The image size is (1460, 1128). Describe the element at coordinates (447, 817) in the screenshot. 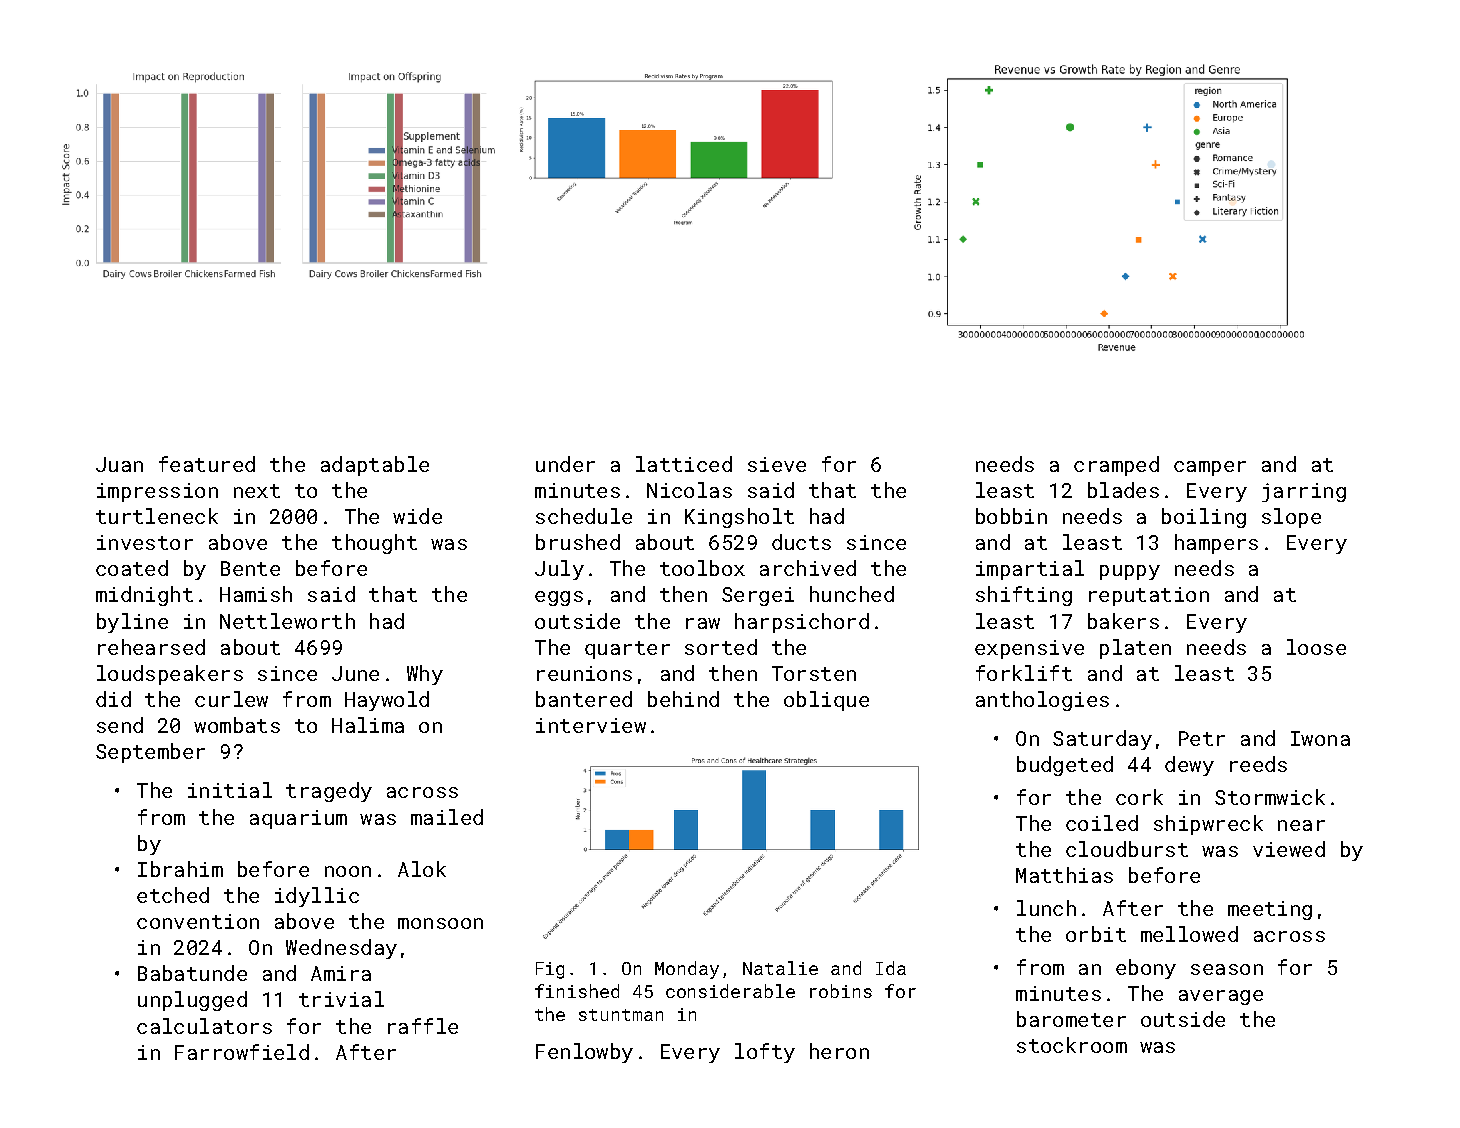

I see `mailed` at that location.
